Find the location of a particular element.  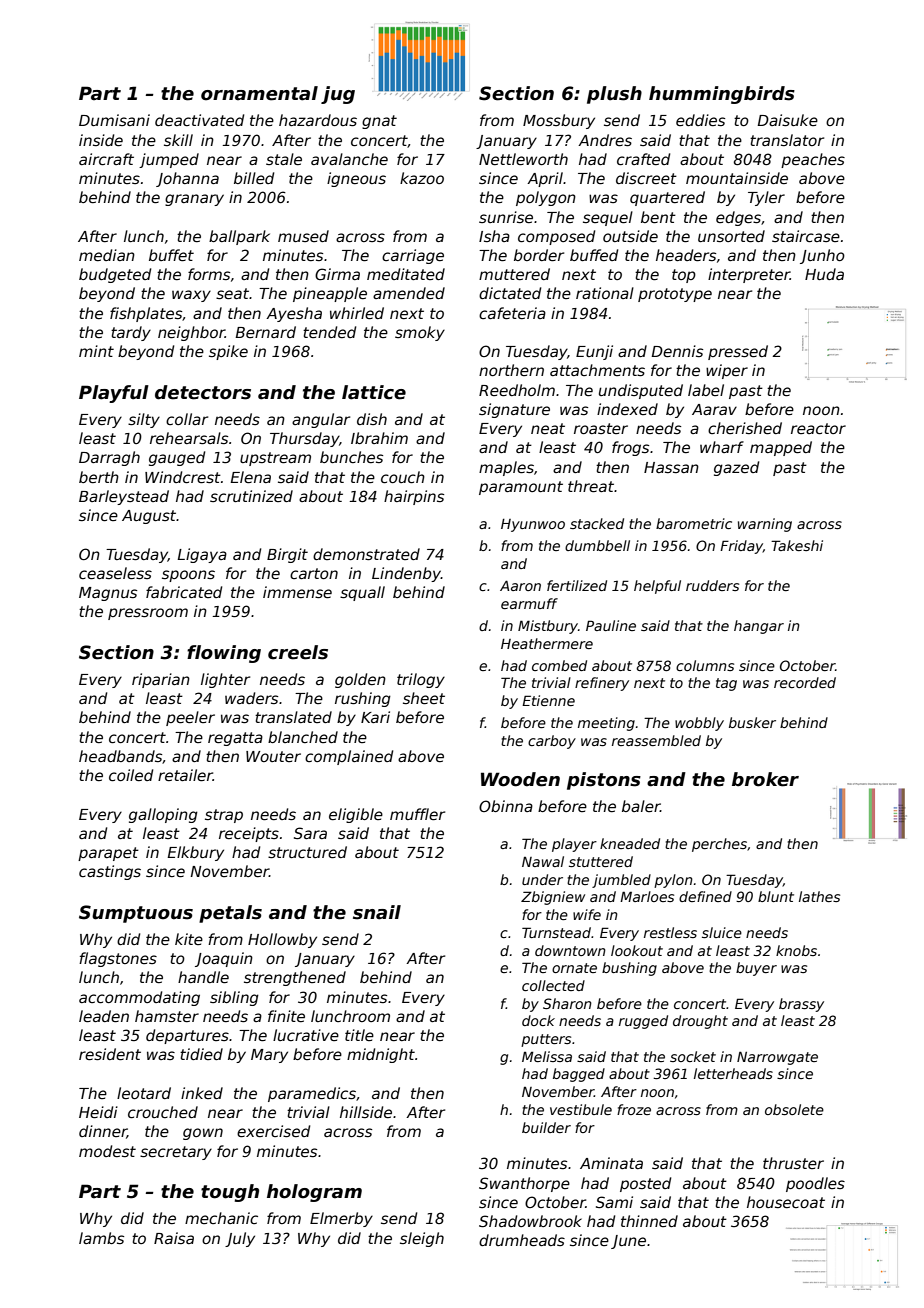

refinery is located at coordinates (602, 684).
